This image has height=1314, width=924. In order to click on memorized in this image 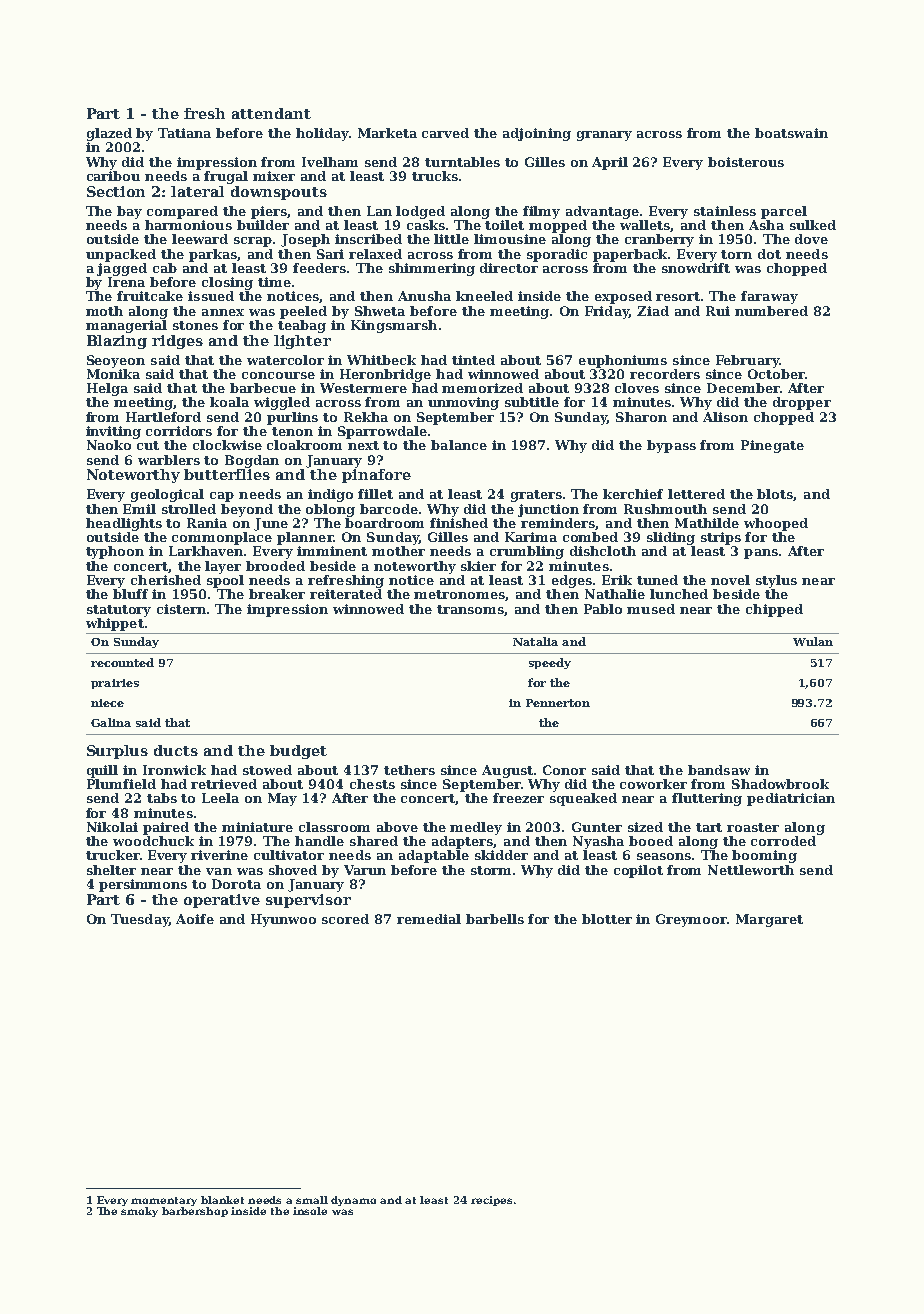, I will do `click(482, 388)`.
